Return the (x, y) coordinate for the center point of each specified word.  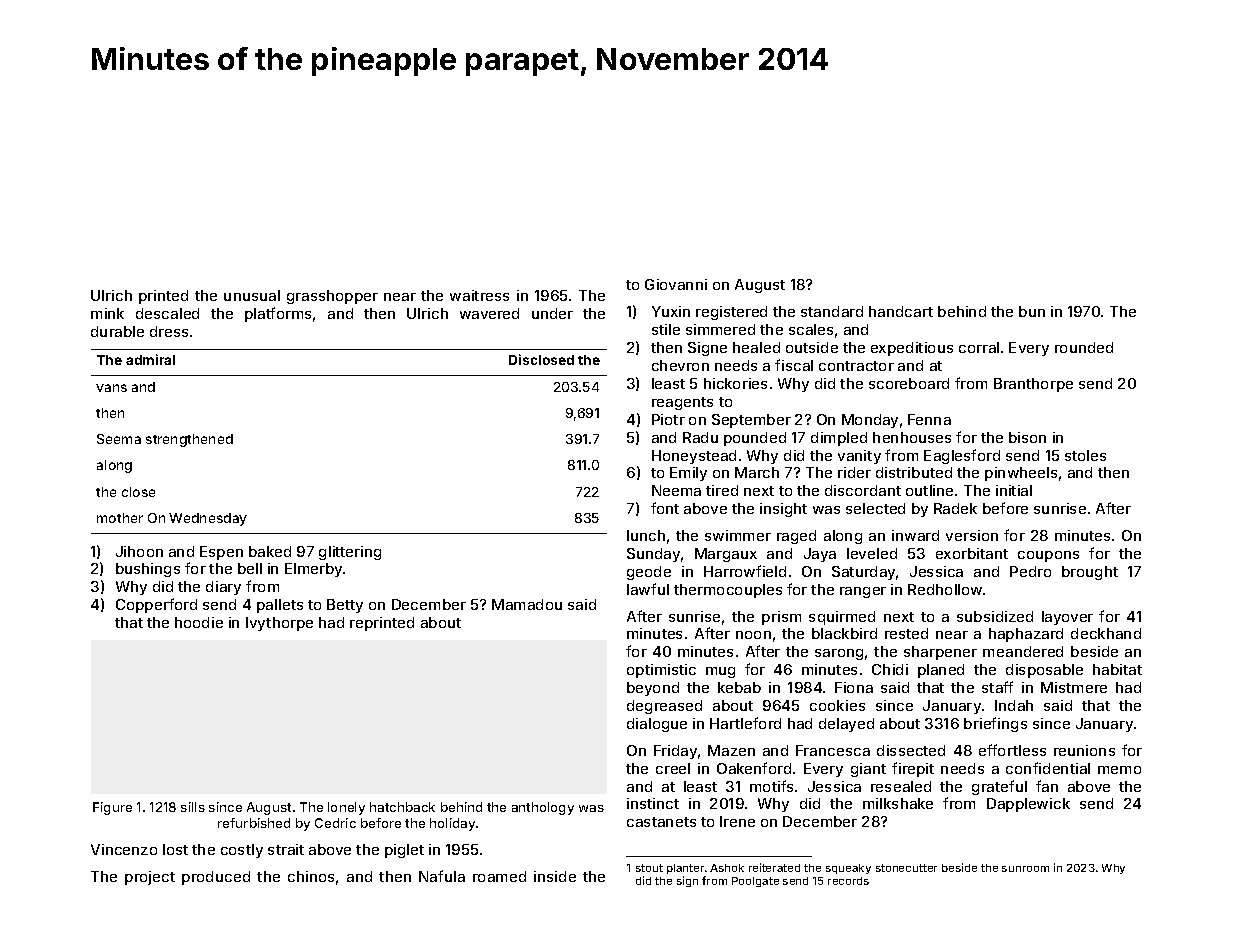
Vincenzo (124, 849)
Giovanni (676, 284)
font (665, 508)
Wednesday (208, 519)
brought (1090, 573)
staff (997, 687)
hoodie (199, 622)
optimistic (661, 671)
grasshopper (332, 297)
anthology (543, 808)
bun (1032, 311)
